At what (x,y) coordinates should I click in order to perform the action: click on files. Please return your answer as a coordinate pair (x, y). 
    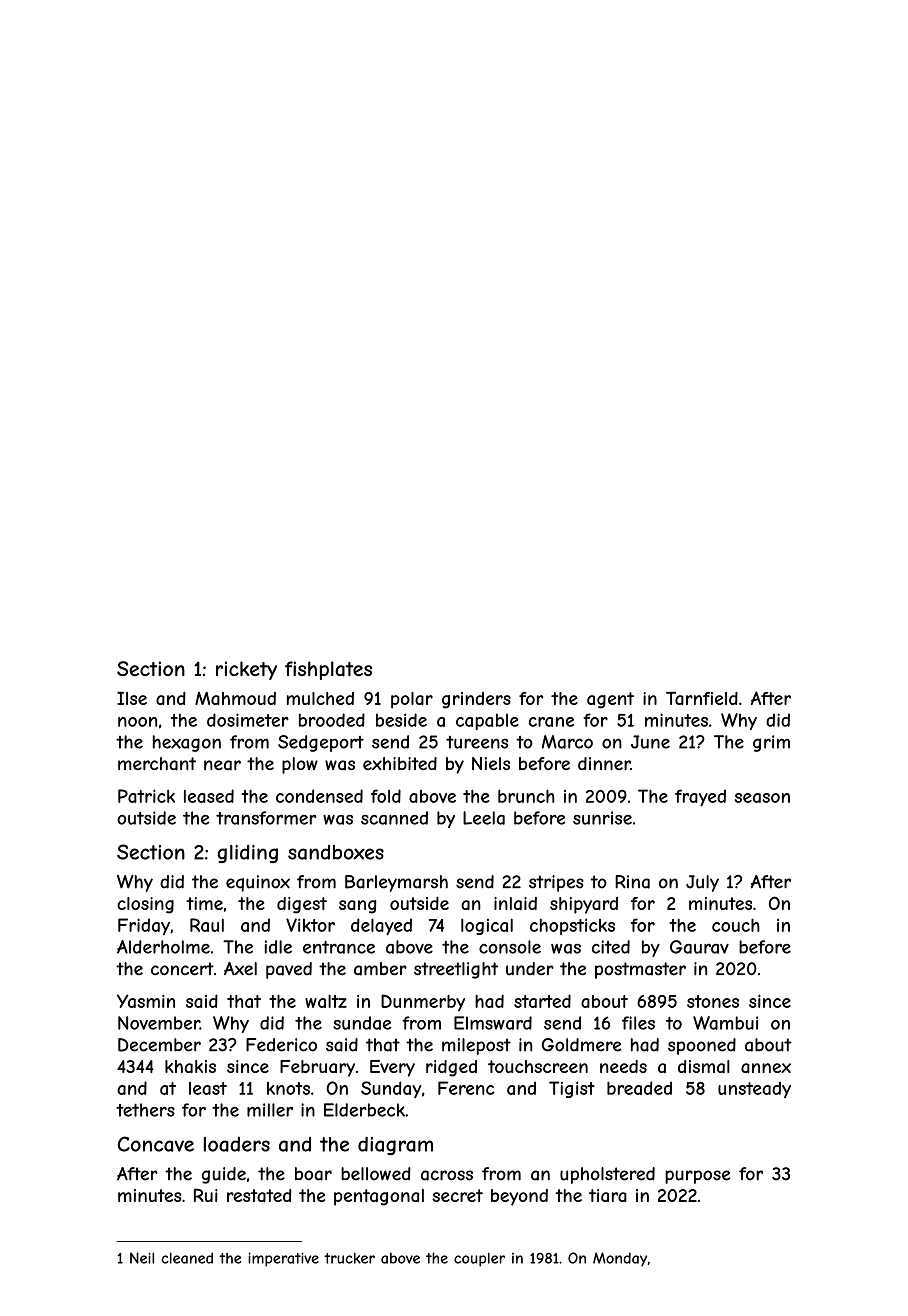
    Looking at the image, I should click on (638, 1023).
